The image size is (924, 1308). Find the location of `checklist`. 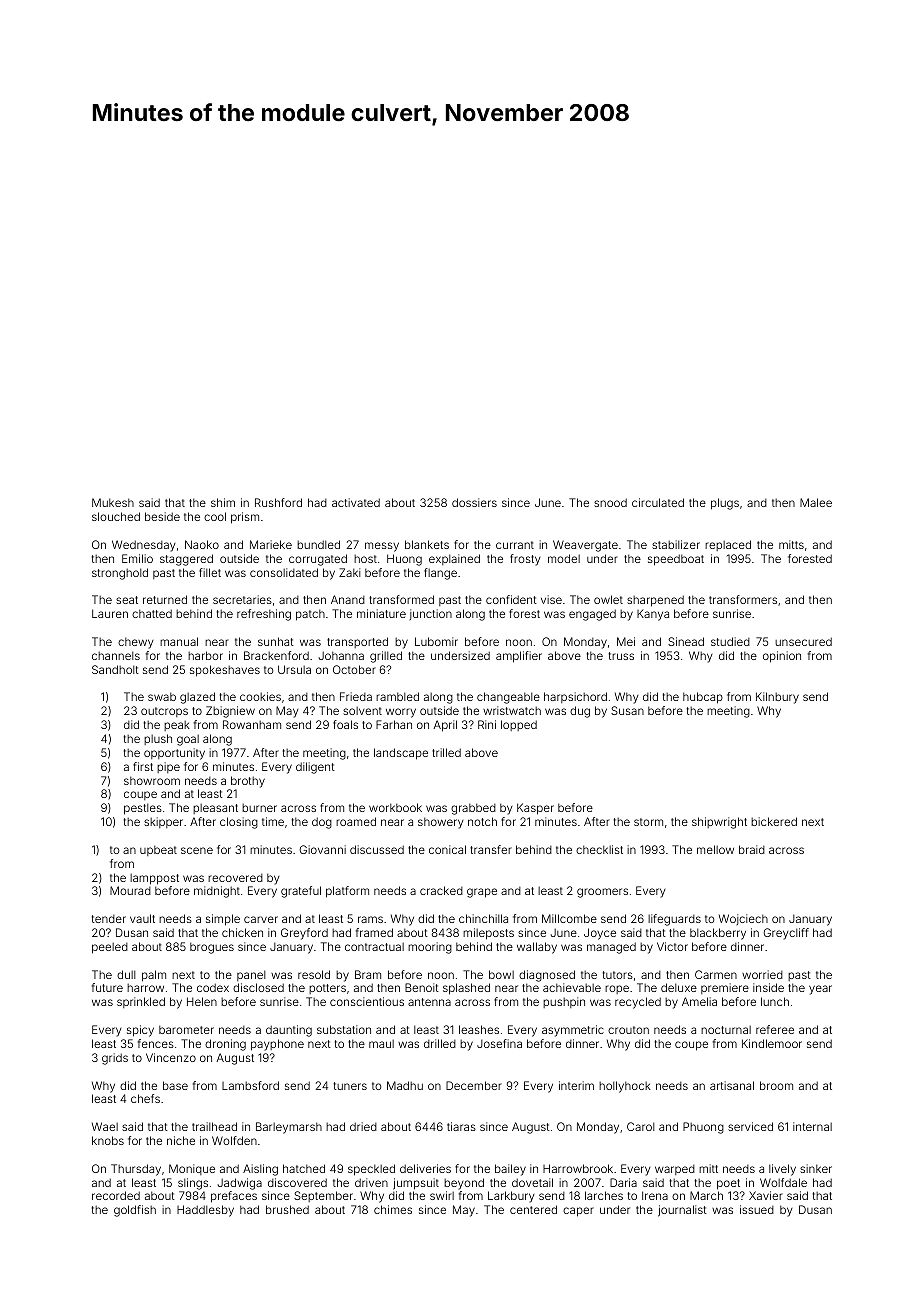

checklist is located at coordinates (599, 849).
